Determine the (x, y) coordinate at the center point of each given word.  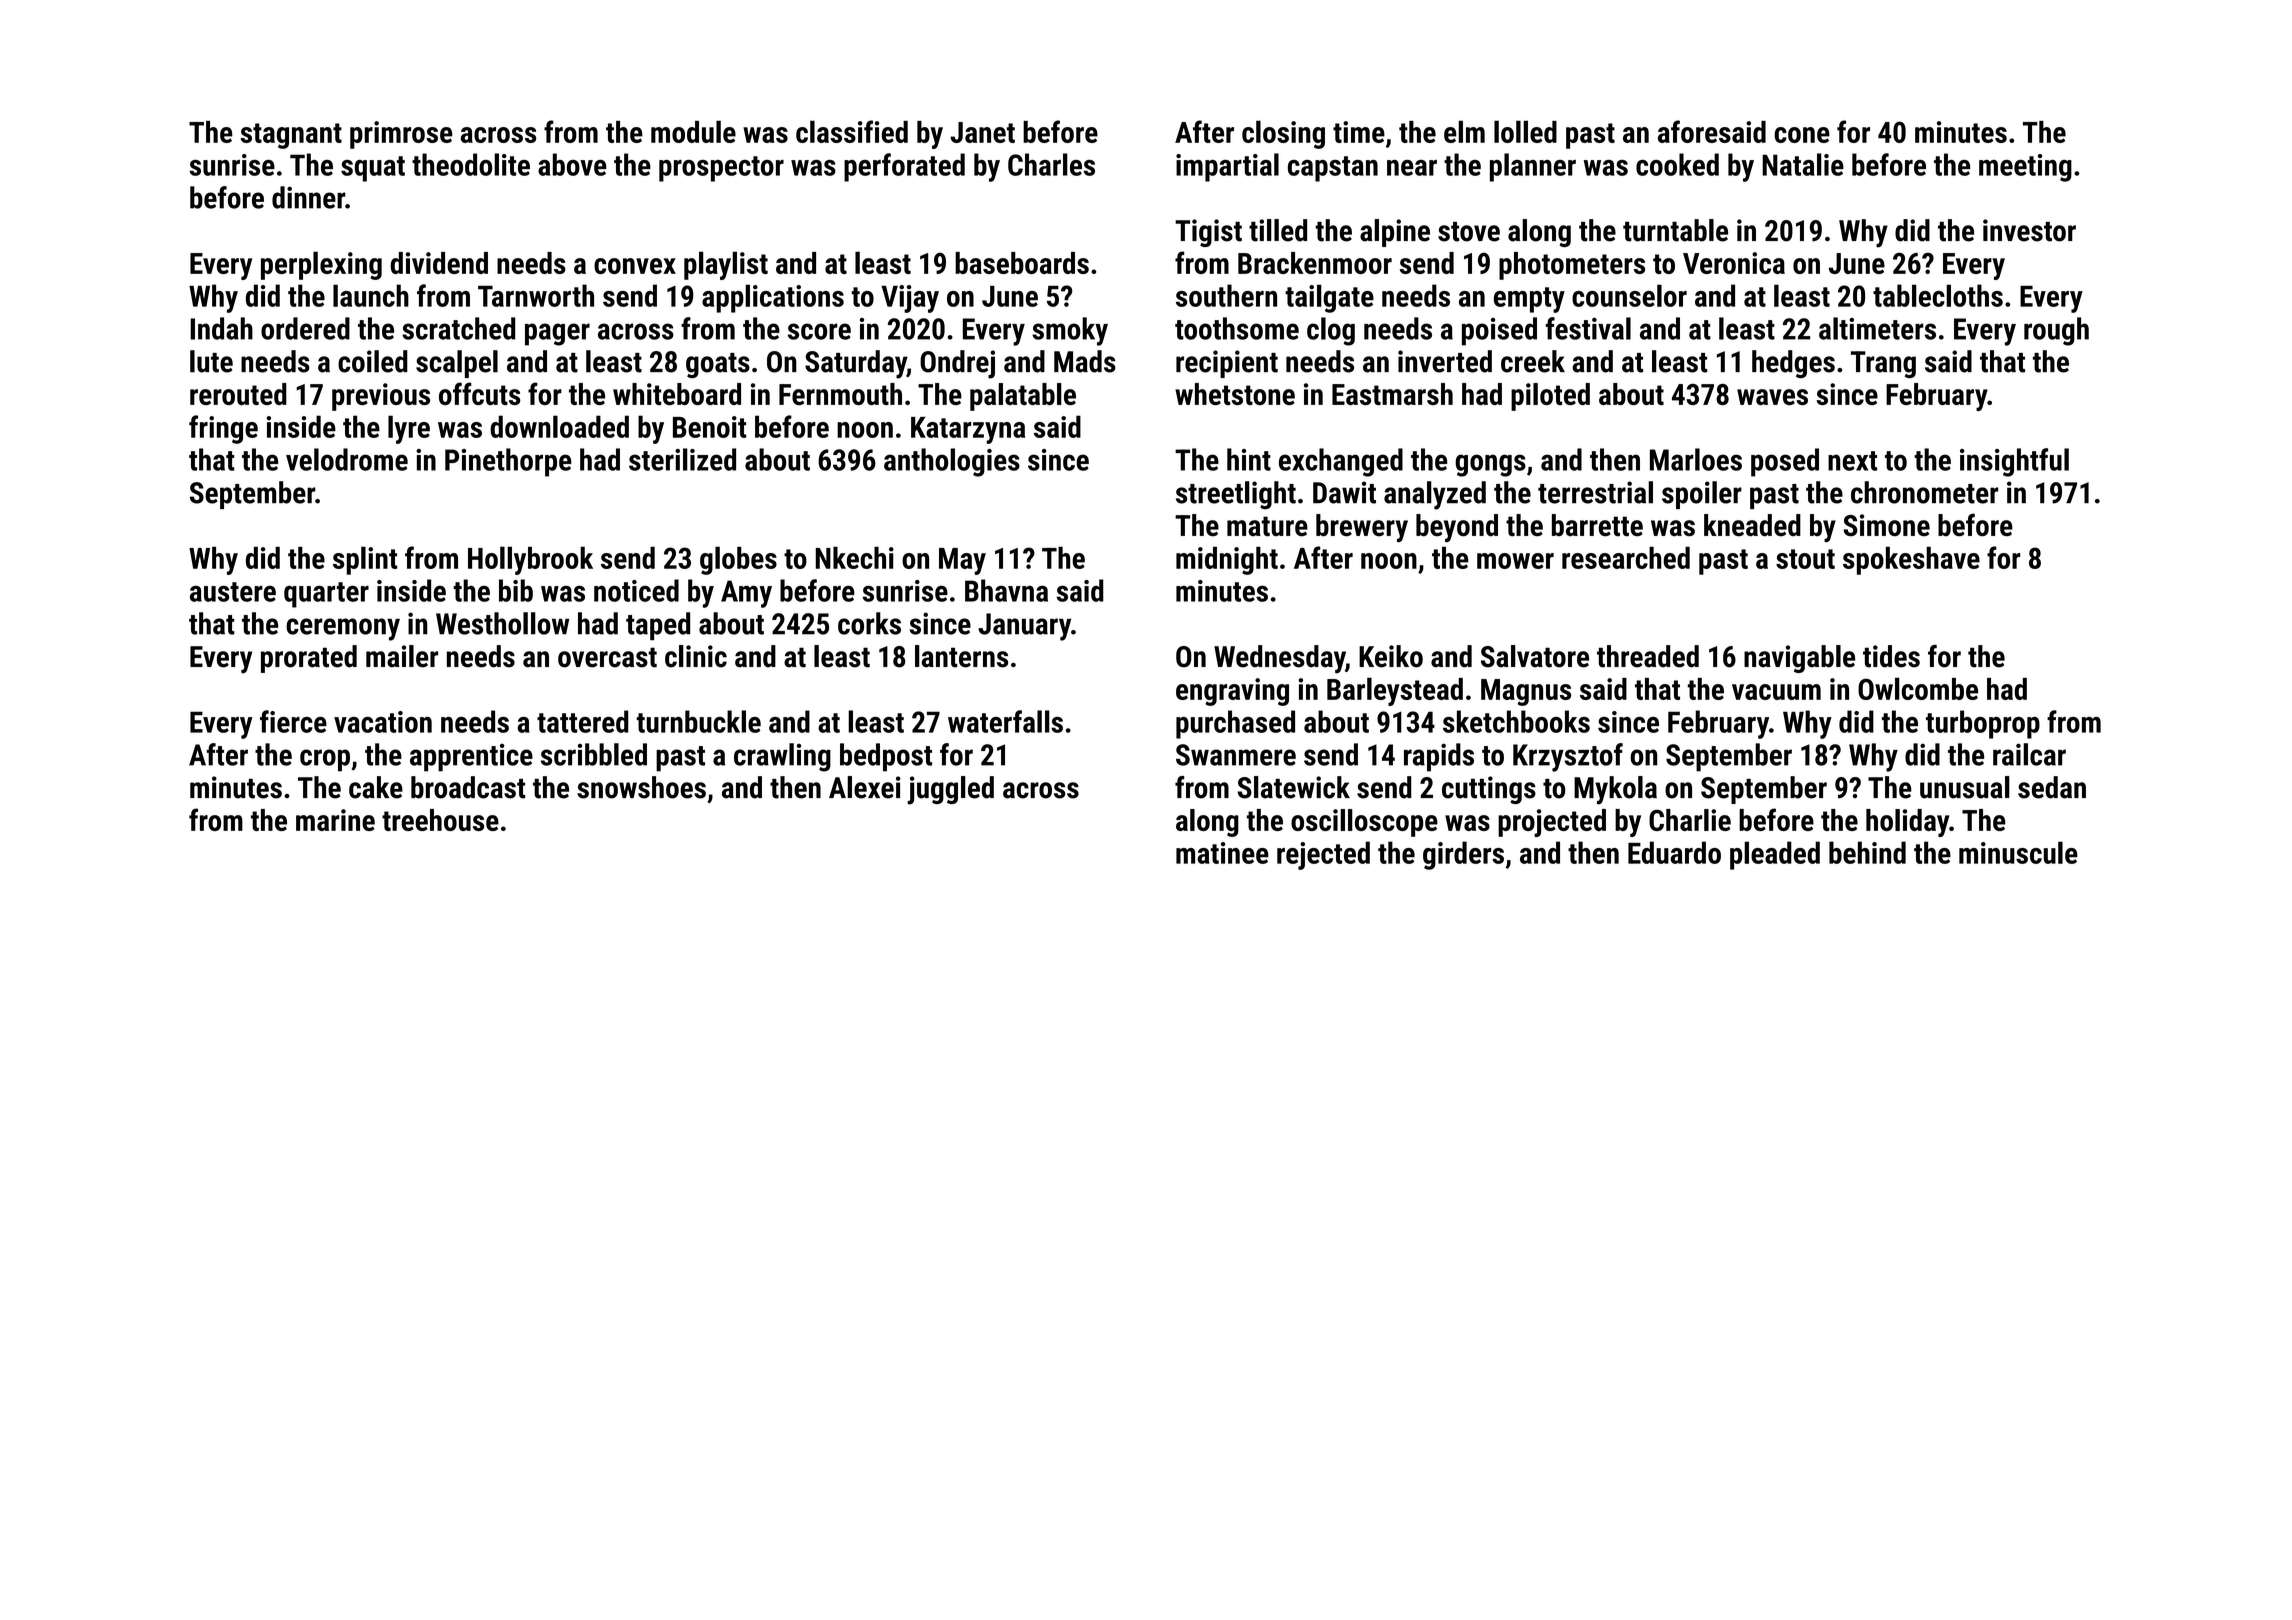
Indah (221, 328)
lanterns (961, 656)
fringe (223, 429)
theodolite (471, 164)
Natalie (1803, 164)
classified (852, 131)
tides (1891, 656)
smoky (1070, 331)
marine (335, 820)
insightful (2014, 462)
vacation (383, 722)
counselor (1629, 295)
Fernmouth (840, 394)
